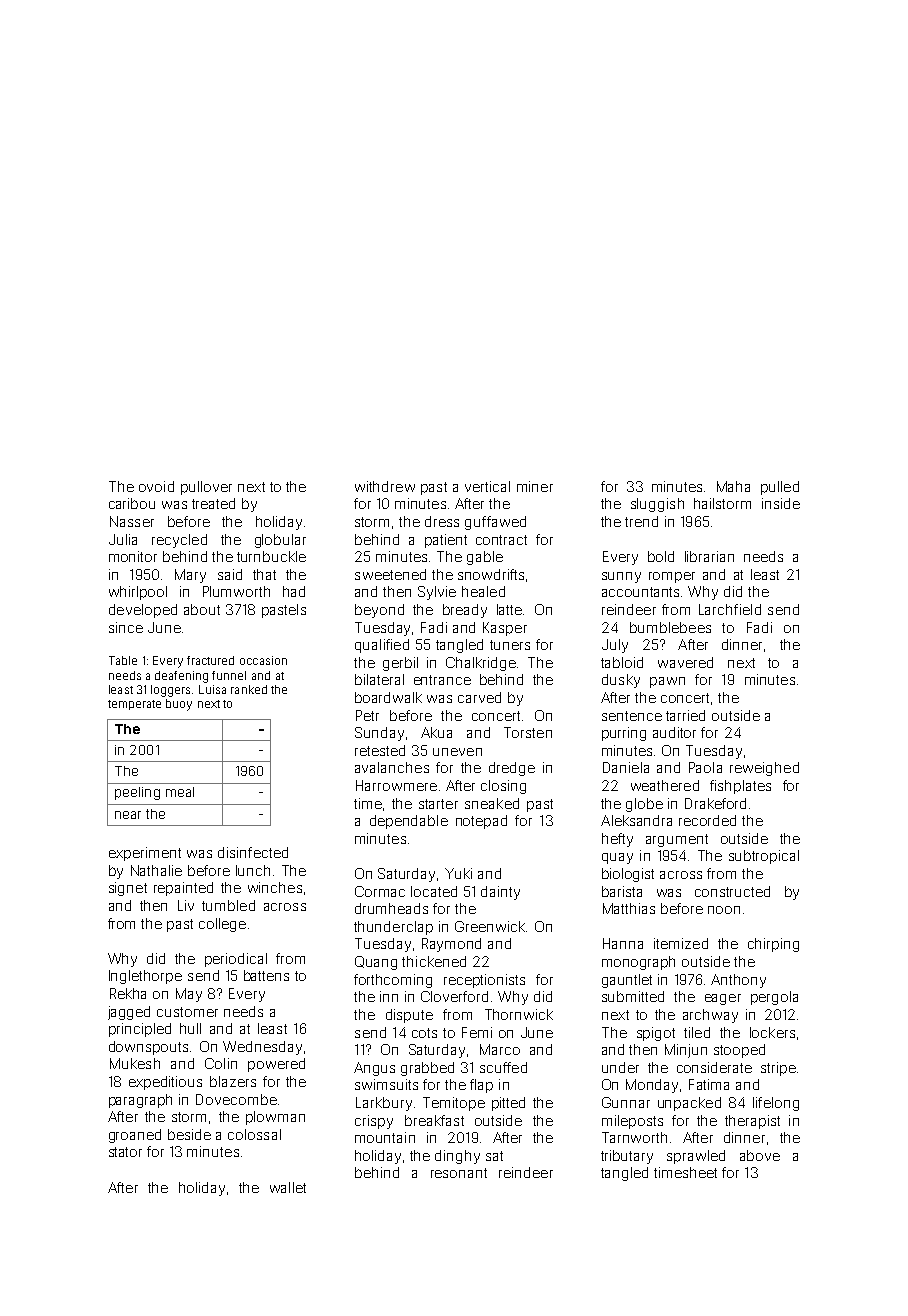 The width and height of the page is (908, 1316). I want to click on miner, so click(535, 486).
